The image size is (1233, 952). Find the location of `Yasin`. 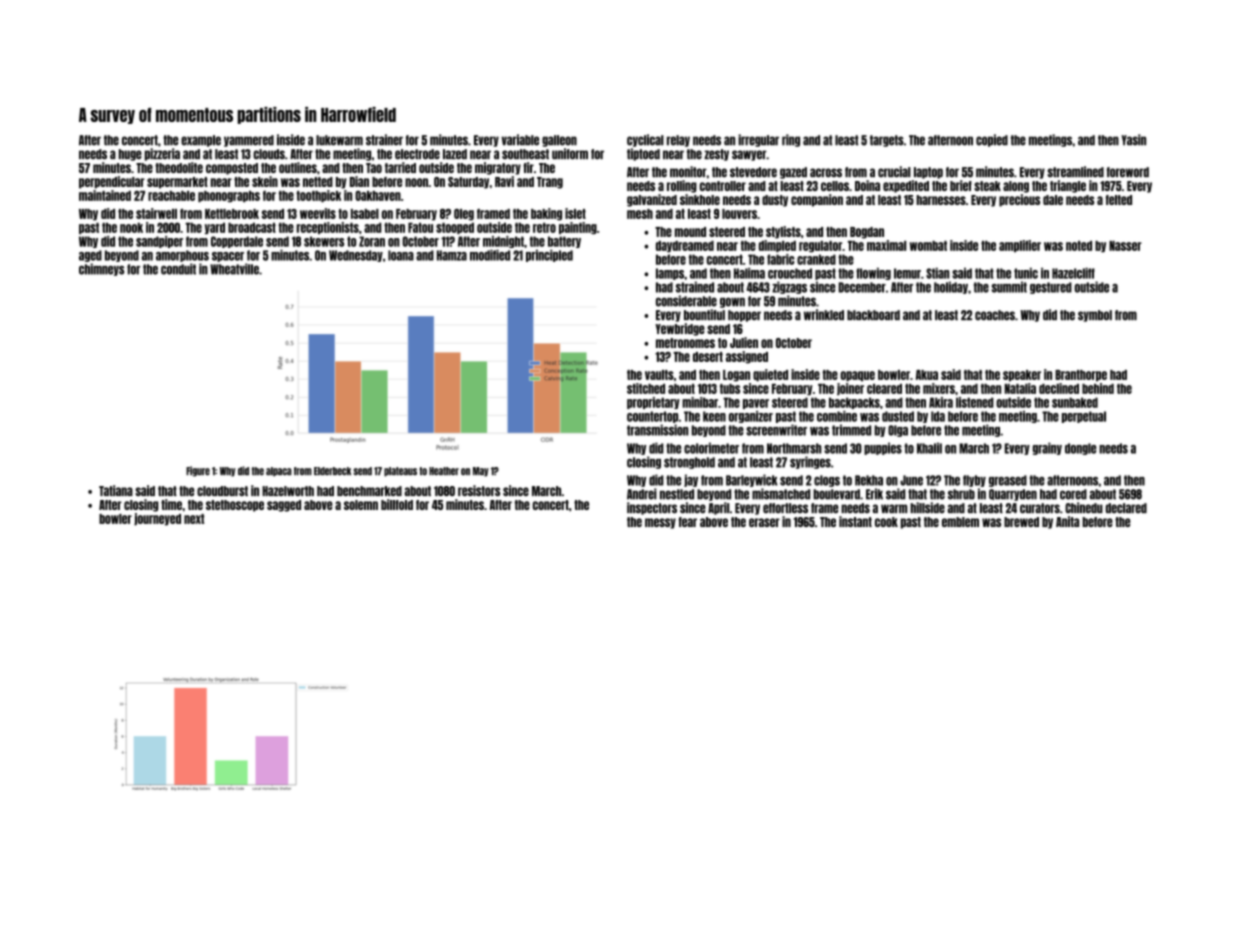

Yasin is located at coordinates (1133, 140).
